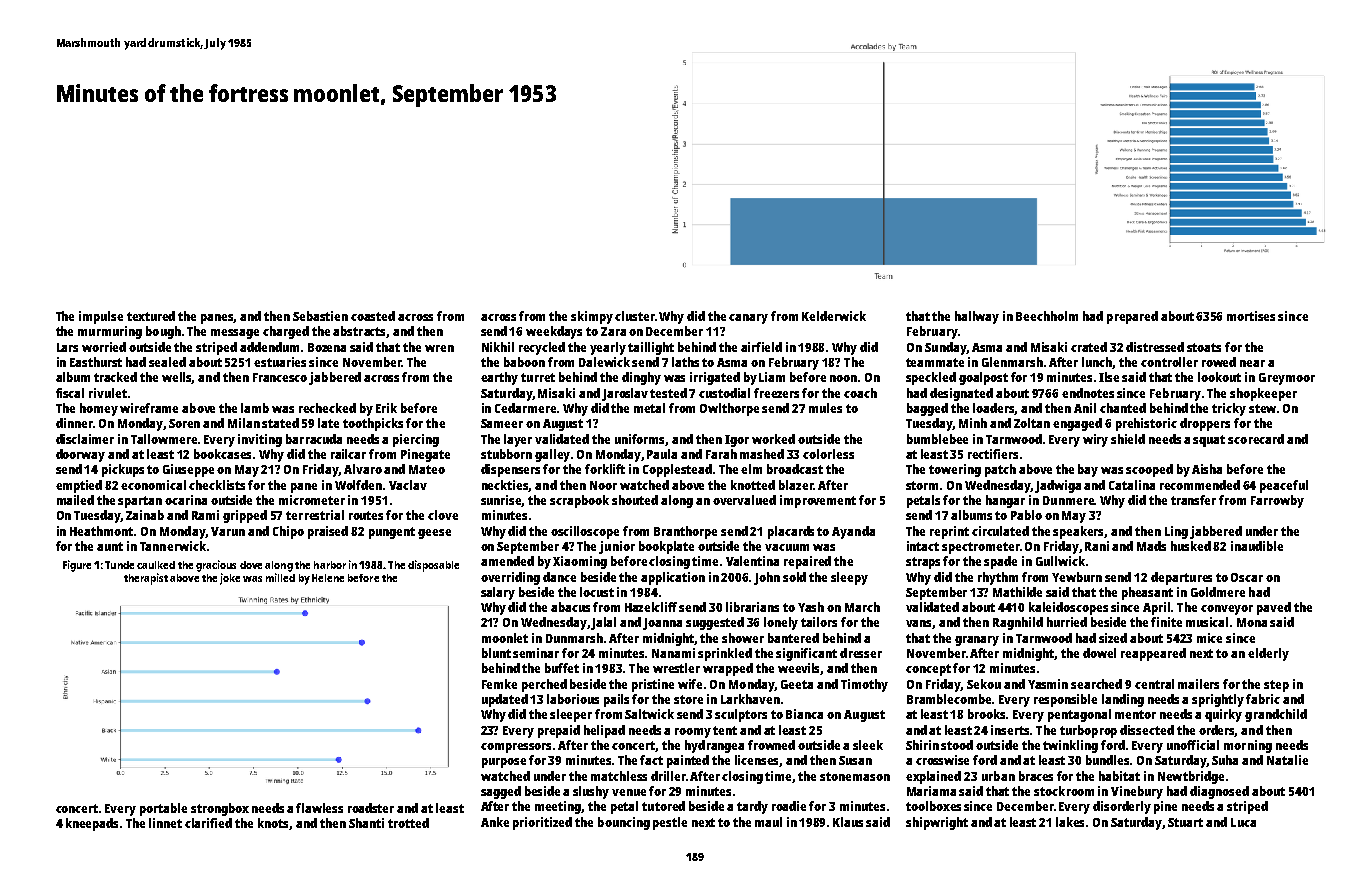  What do you see at coordinates (230, 579) in the screenshot?
I see `joke` at bounding box center [230, 579].
